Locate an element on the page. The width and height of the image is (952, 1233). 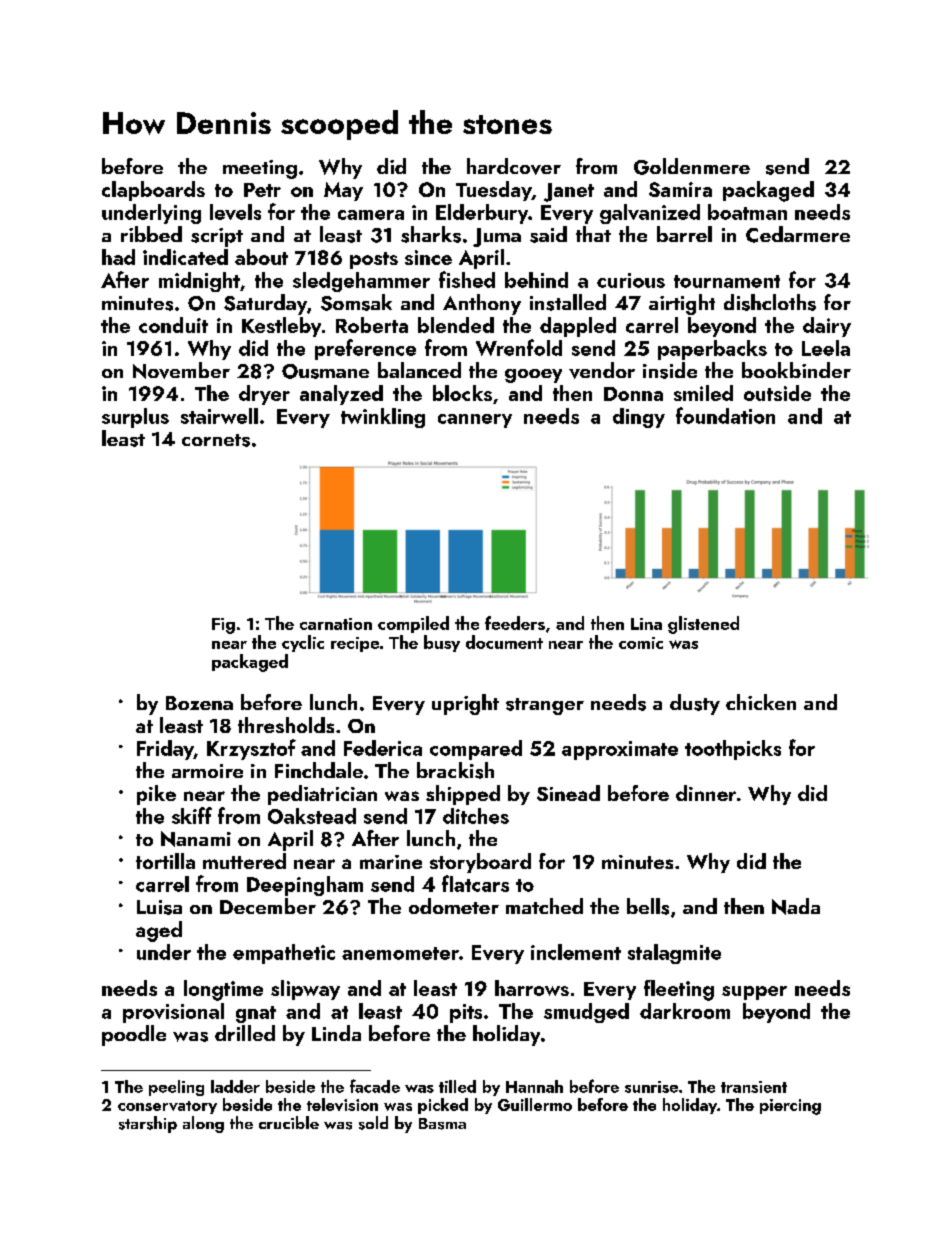
Kestleby is located at coordinates (281, 327).
